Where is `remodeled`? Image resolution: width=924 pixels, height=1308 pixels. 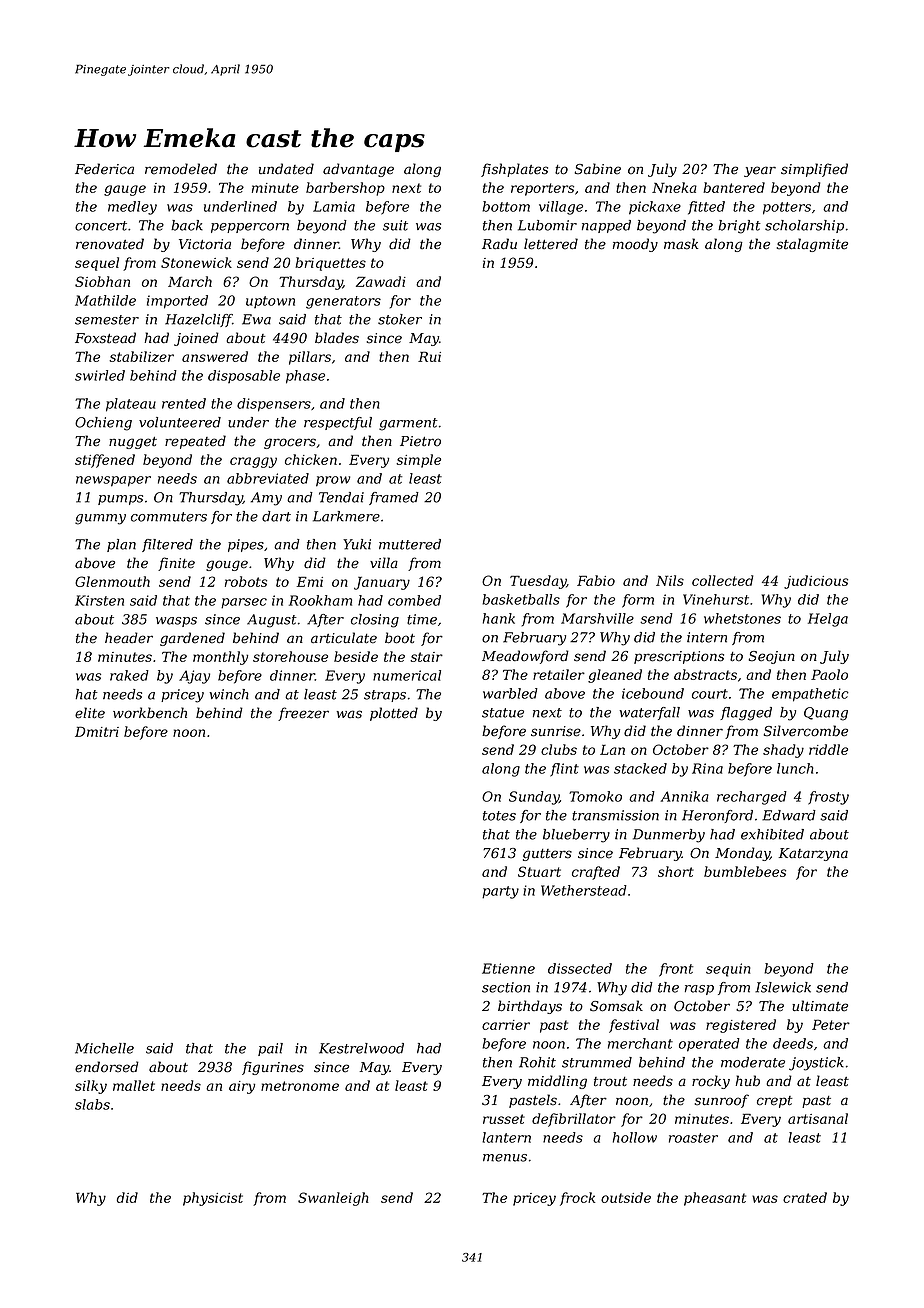
remodeled is located at coordinates (181, 169).
